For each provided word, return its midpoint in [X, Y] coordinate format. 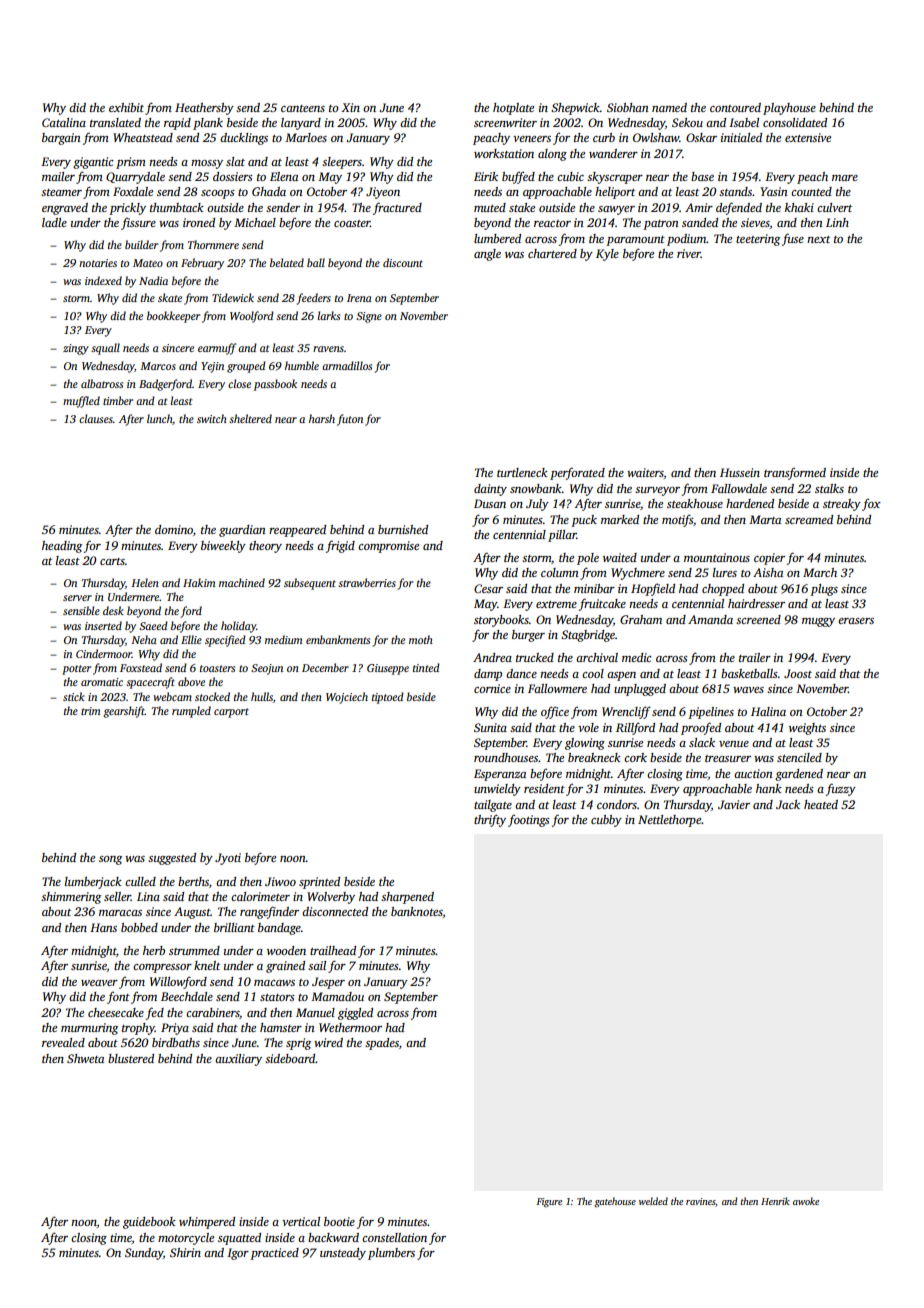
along [552, 155]
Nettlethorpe [670, 821]
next [818, 239]
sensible [81, 610]
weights [807, 729]
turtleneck [522, 472]
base [702, 176]
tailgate [493, 806]
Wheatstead [143, 137]
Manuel [315, 1012]
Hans [103, 927]
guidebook [149, 1223]
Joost [798, 673]
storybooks [501, 621]
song [110, 860]
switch [212, 418]
